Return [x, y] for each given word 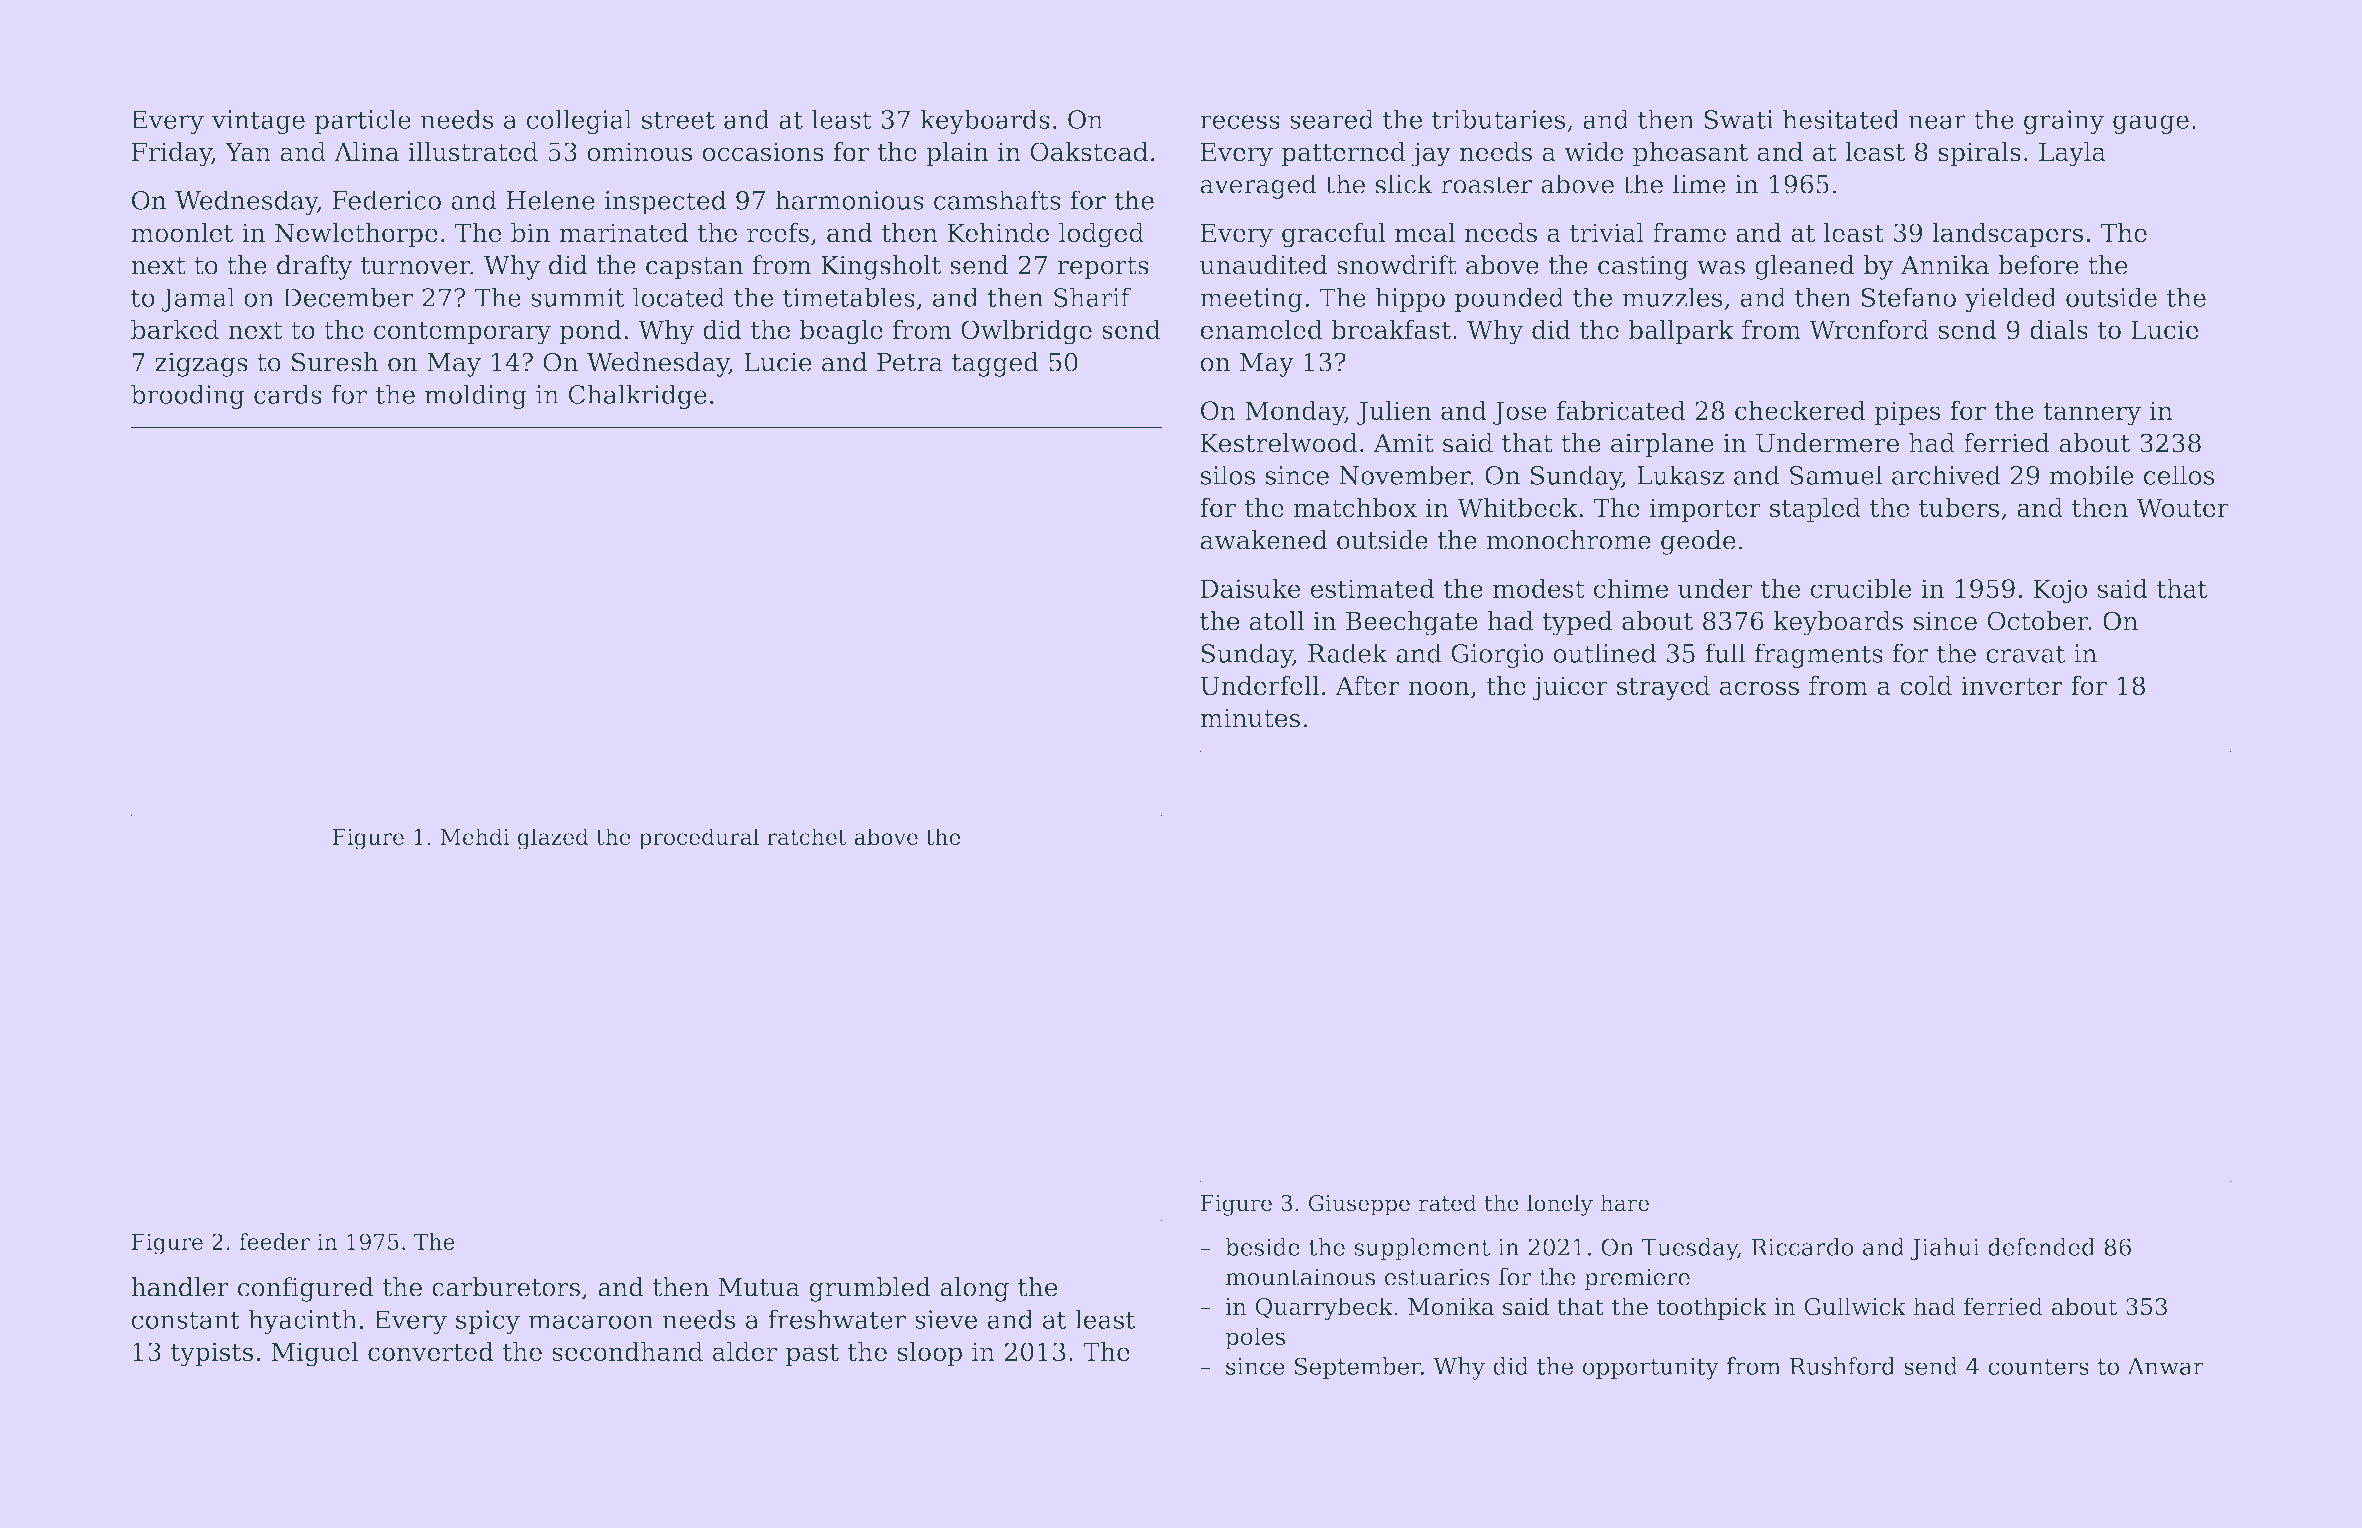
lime [1699, 184]
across [1759, 688]
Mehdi [474, 836]
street [678, 120]
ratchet [807, 836]
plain [957, 154]
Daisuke [1251, 588]
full [1725, 653]
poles [1255, 1338]
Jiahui [1945, 1249]
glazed [553, 839]
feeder [274, 1241]
